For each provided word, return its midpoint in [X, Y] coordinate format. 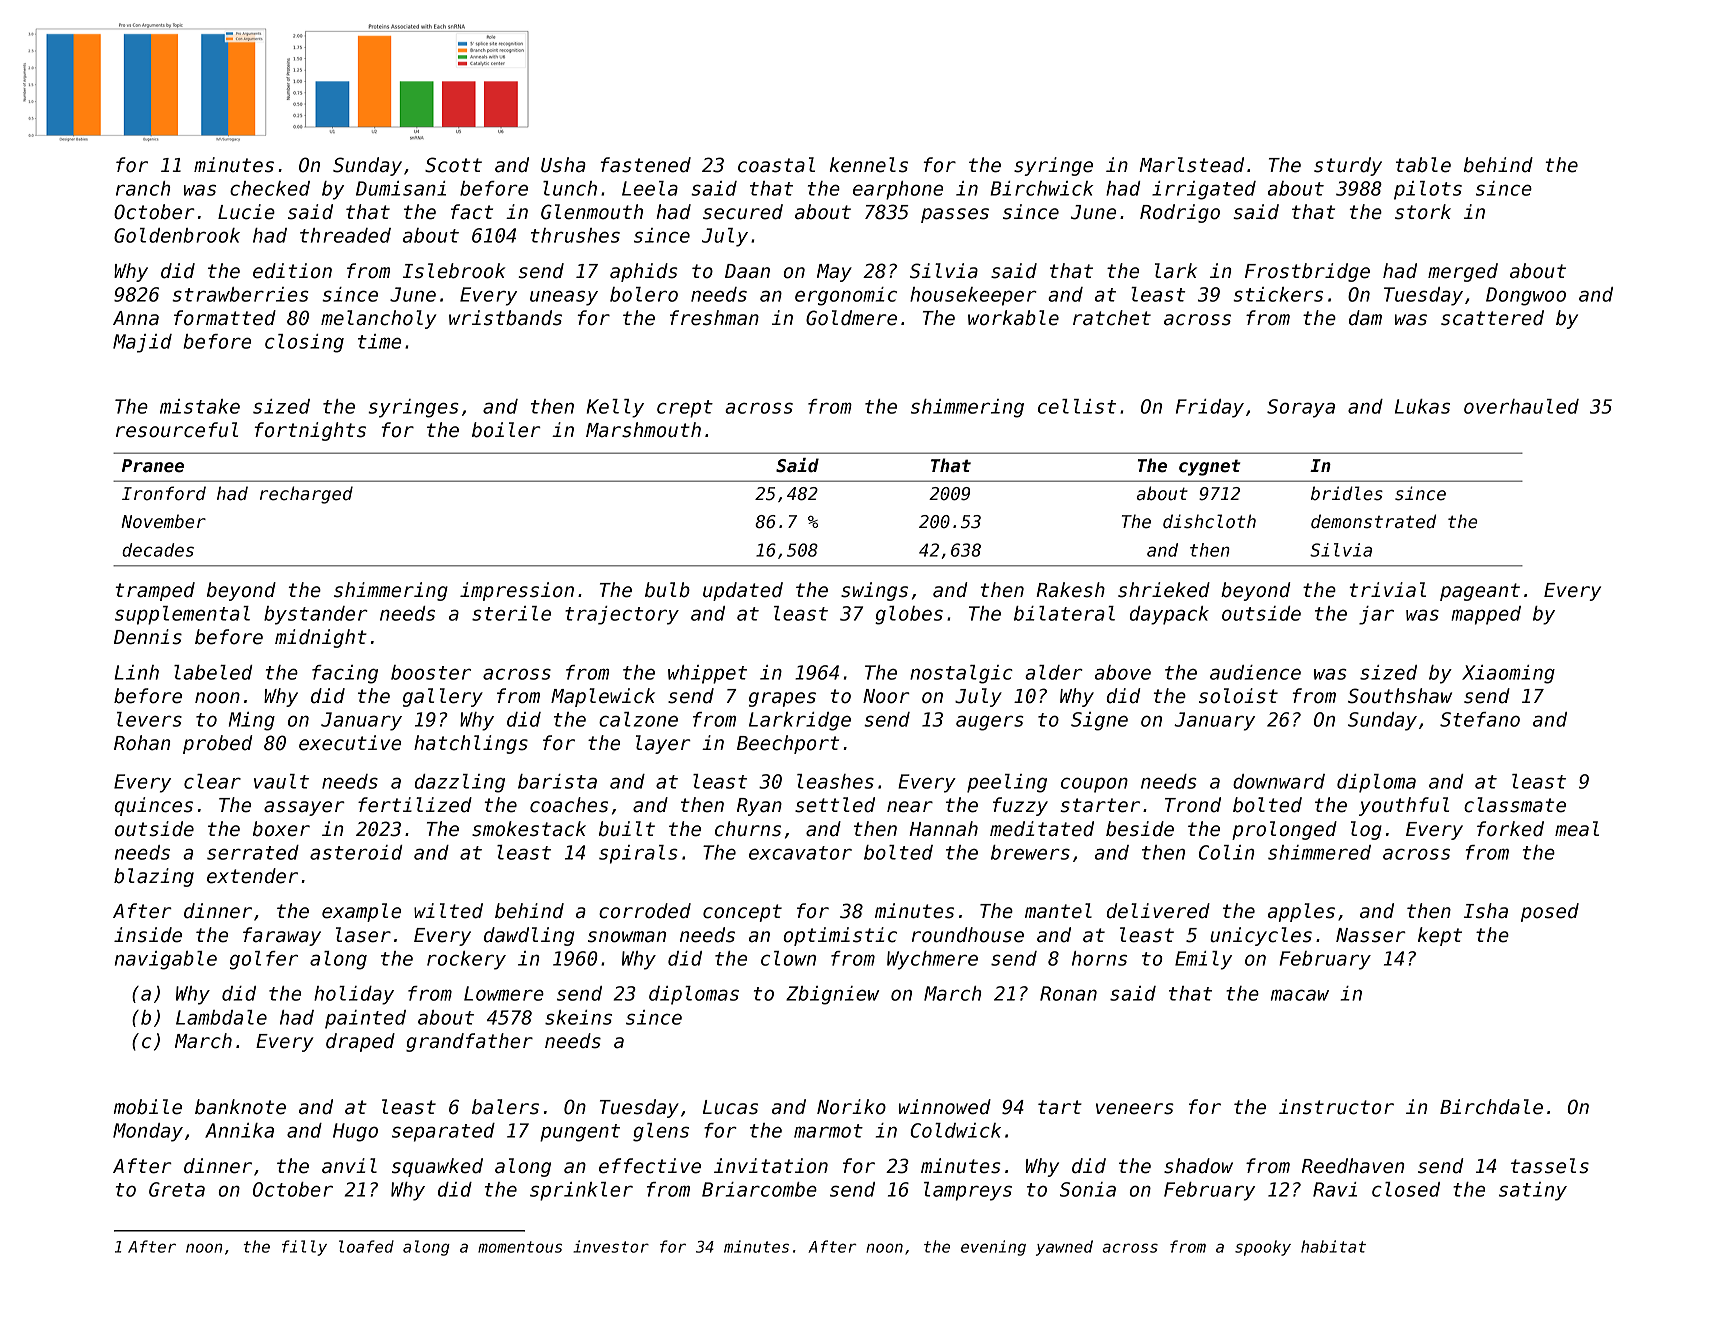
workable [1013, 318]
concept [742, 913]
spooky [1263, 1248]
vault [281, 781]
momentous [520, 1247]
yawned [1064, 1248]
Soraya [1301, 408]
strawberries [240, 294]
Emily [1203, 960]
